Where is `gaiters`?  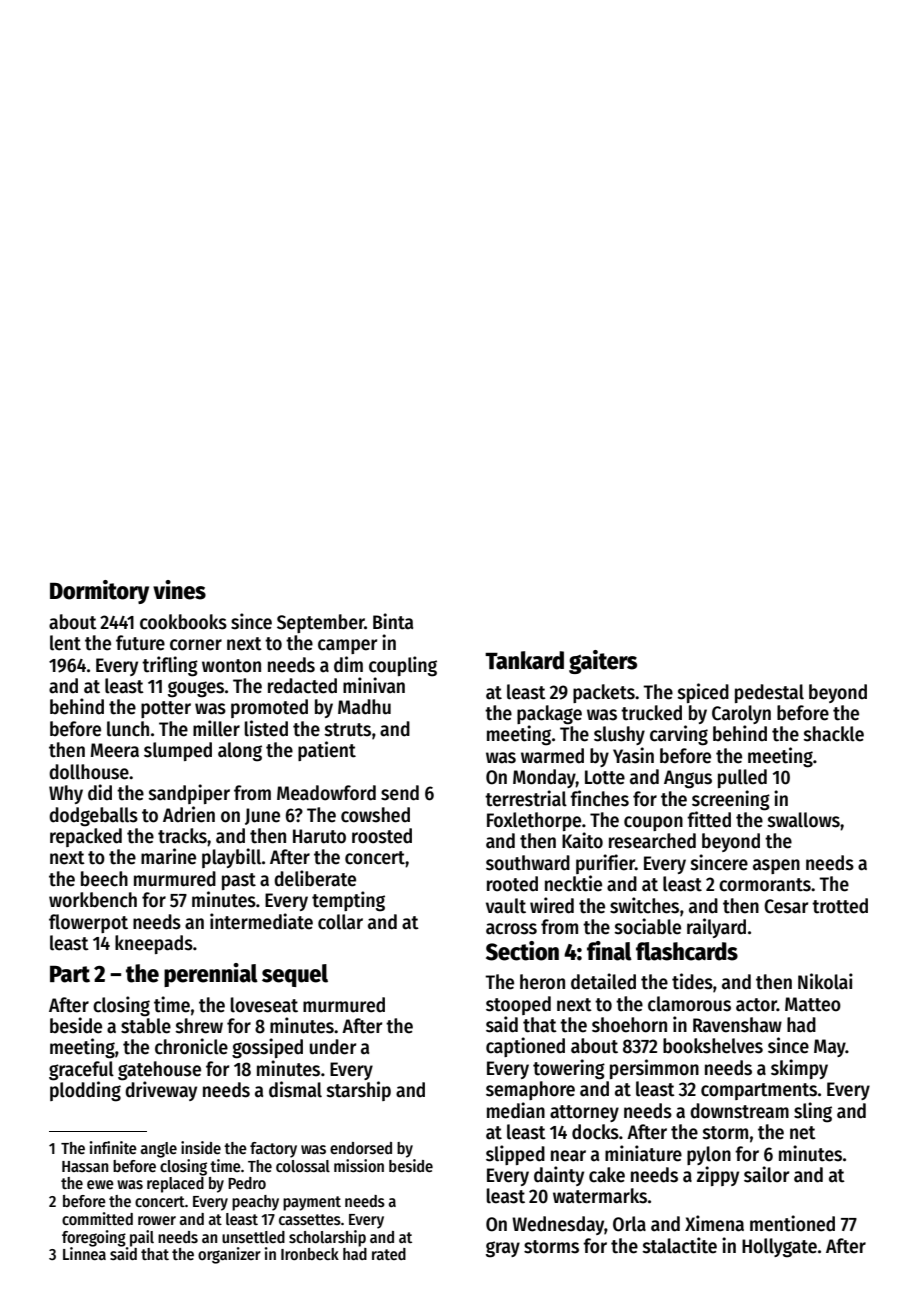
gaiters is located at coordinates (603, 662).
